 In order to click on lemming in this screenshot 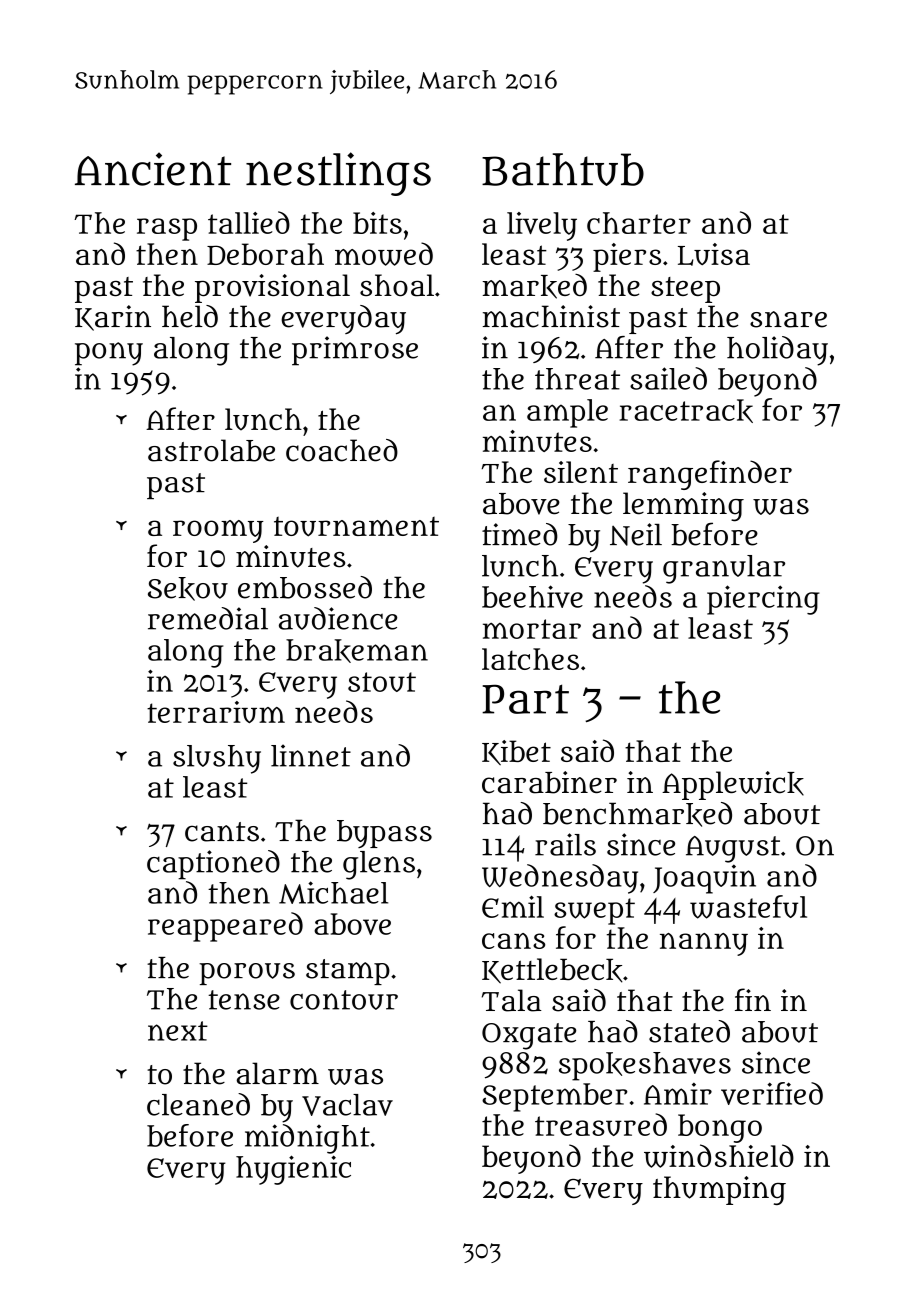, I will do `click(683, 507)`.
